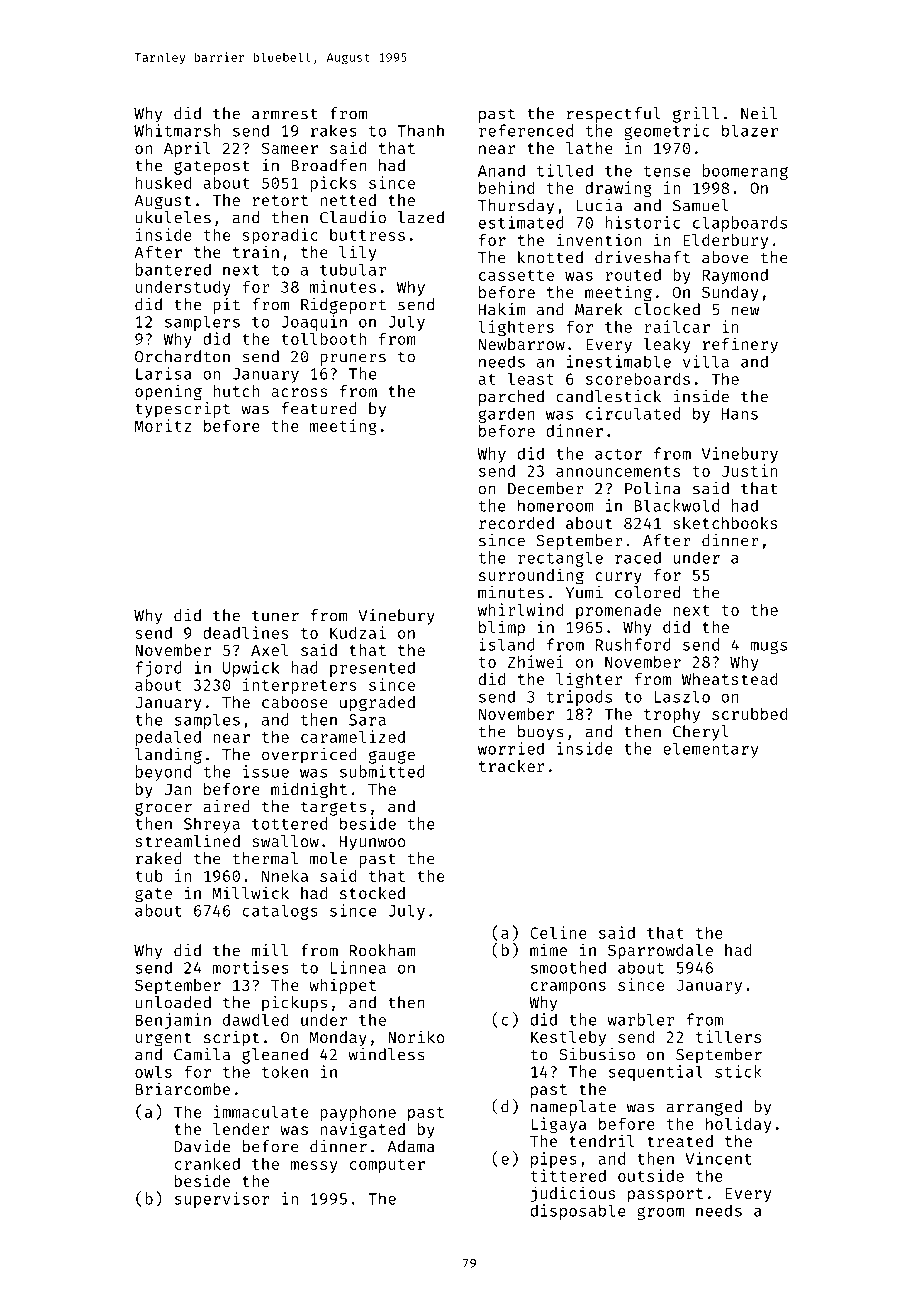  What do you see at coordinates (558, 932) in the screenshot?
I see `Celine` at bounding box center [558, 932].
